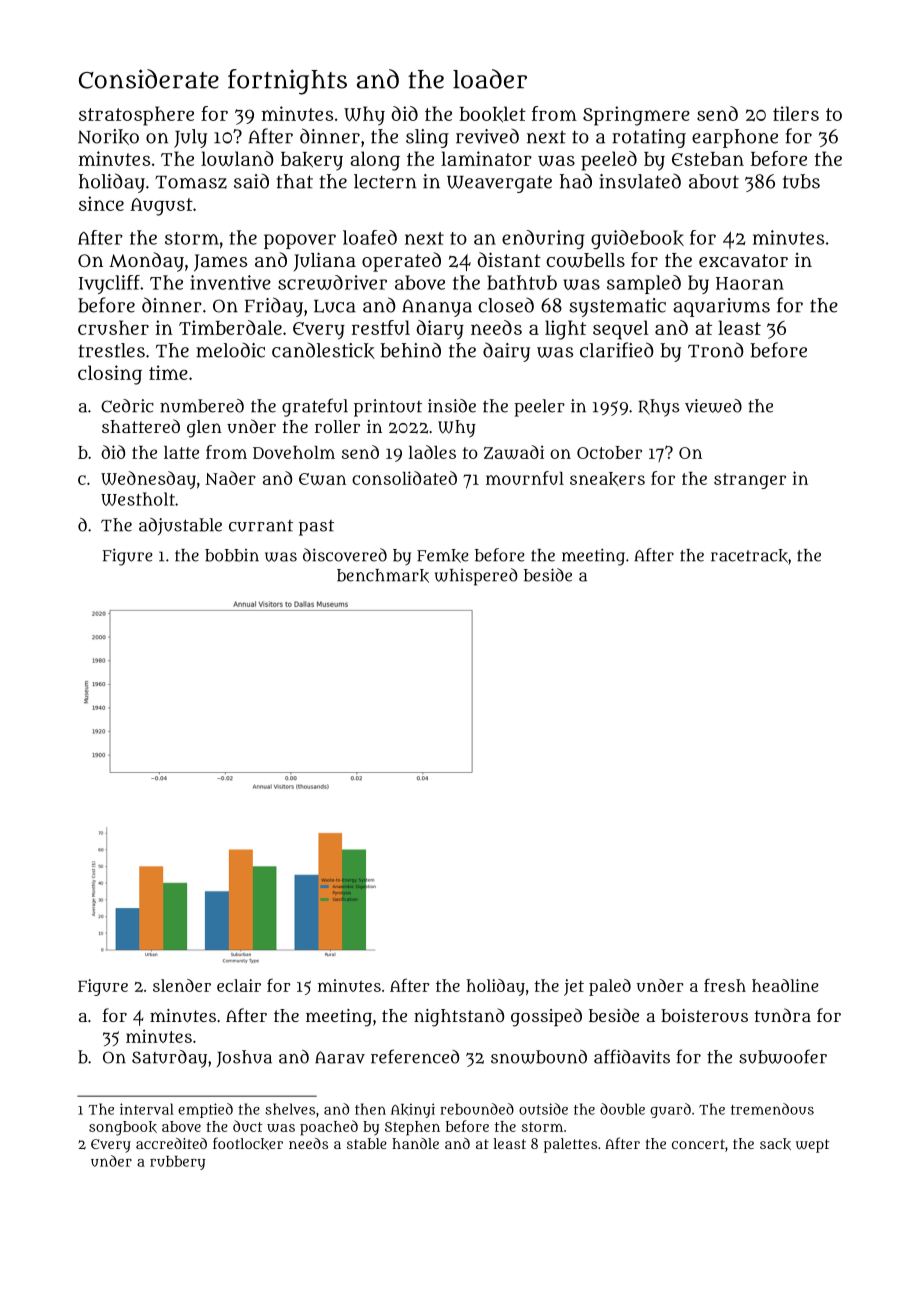 Image resolution: width=924 pixels, height=1314 pixels. Describe the element at coordinates (785, 985) in the screenshot. I see `headline` at that location.
